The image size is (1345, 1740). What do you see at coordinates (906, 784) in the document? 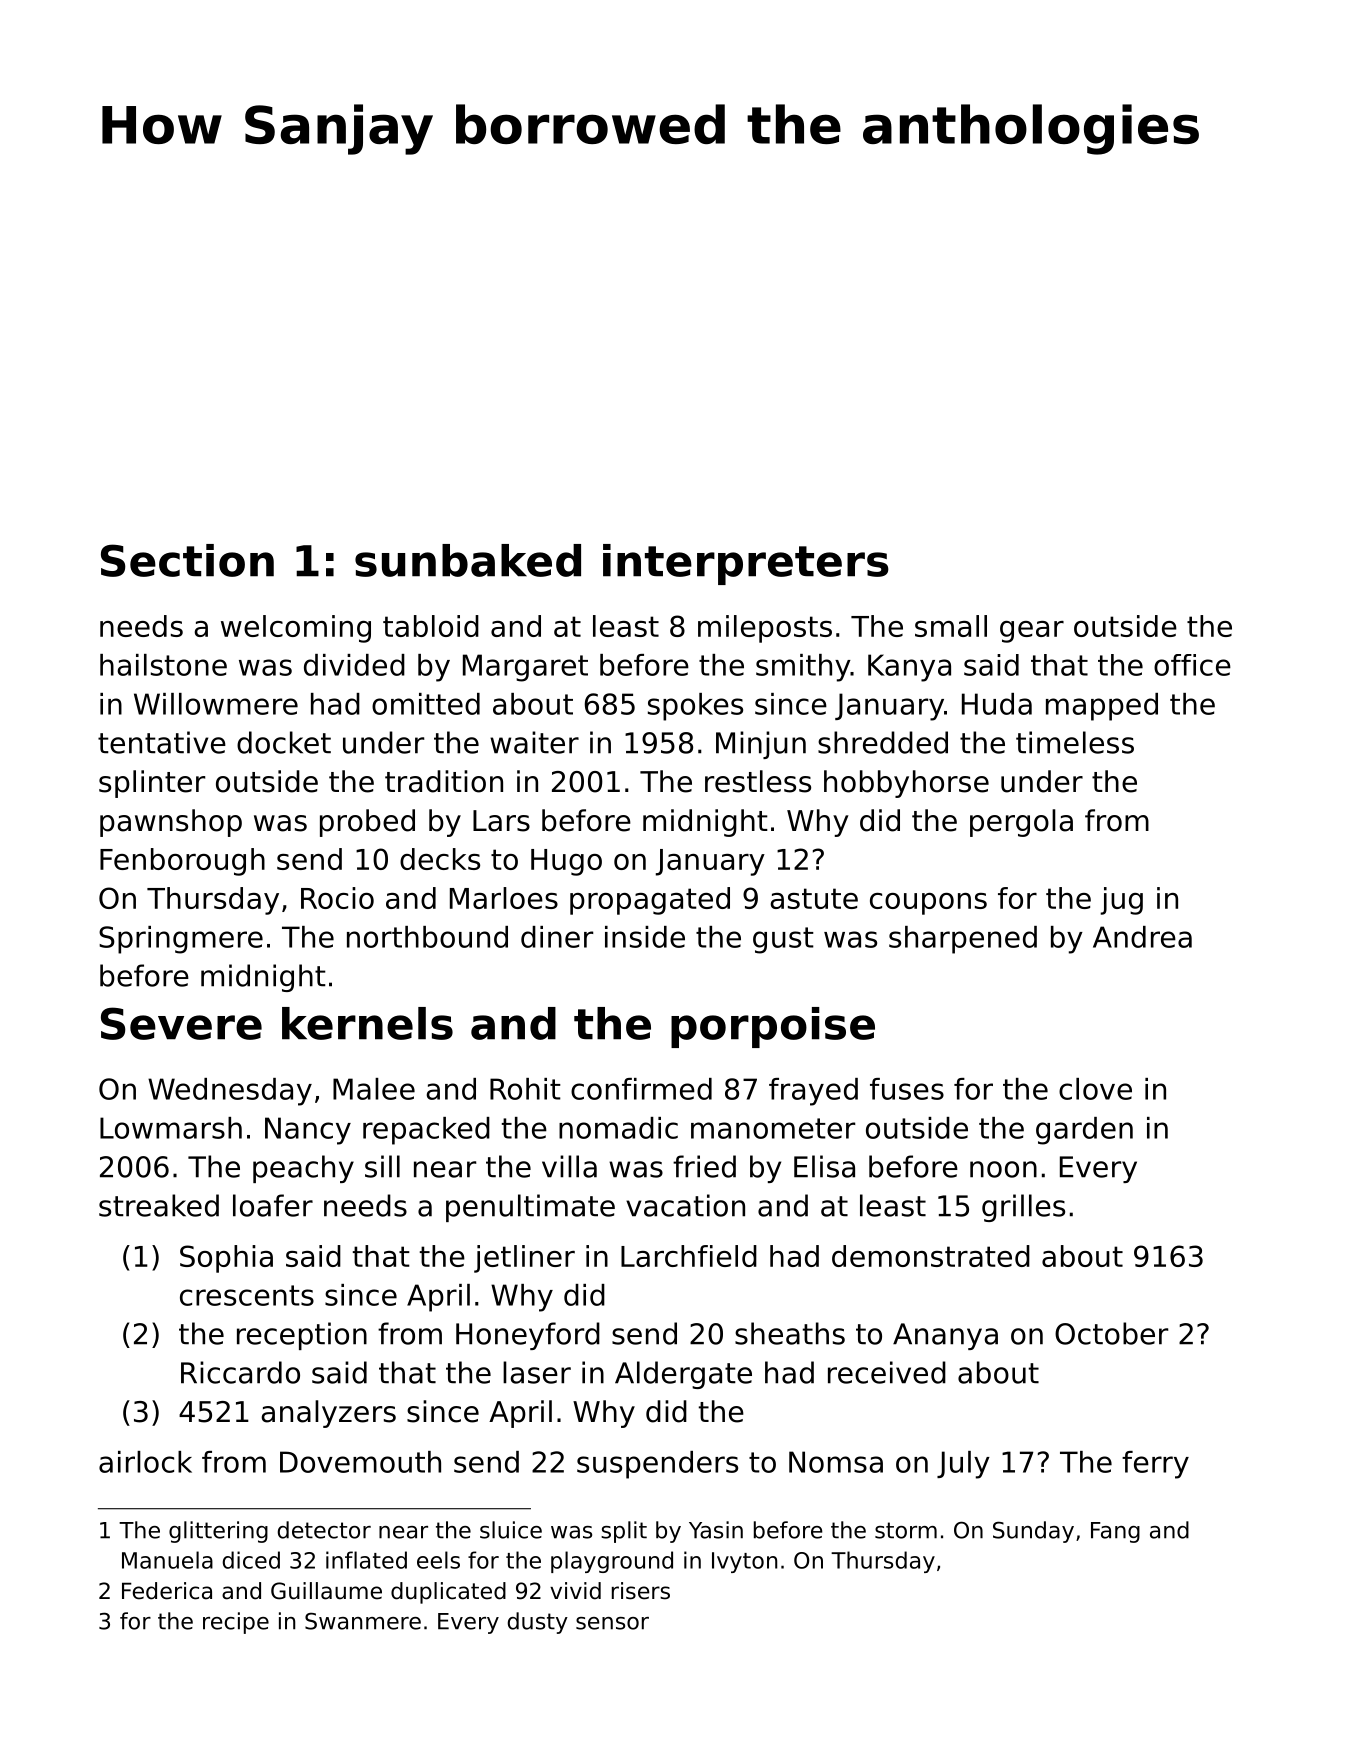
I see `hobbyhorse` at bounding box center [906, 784].
